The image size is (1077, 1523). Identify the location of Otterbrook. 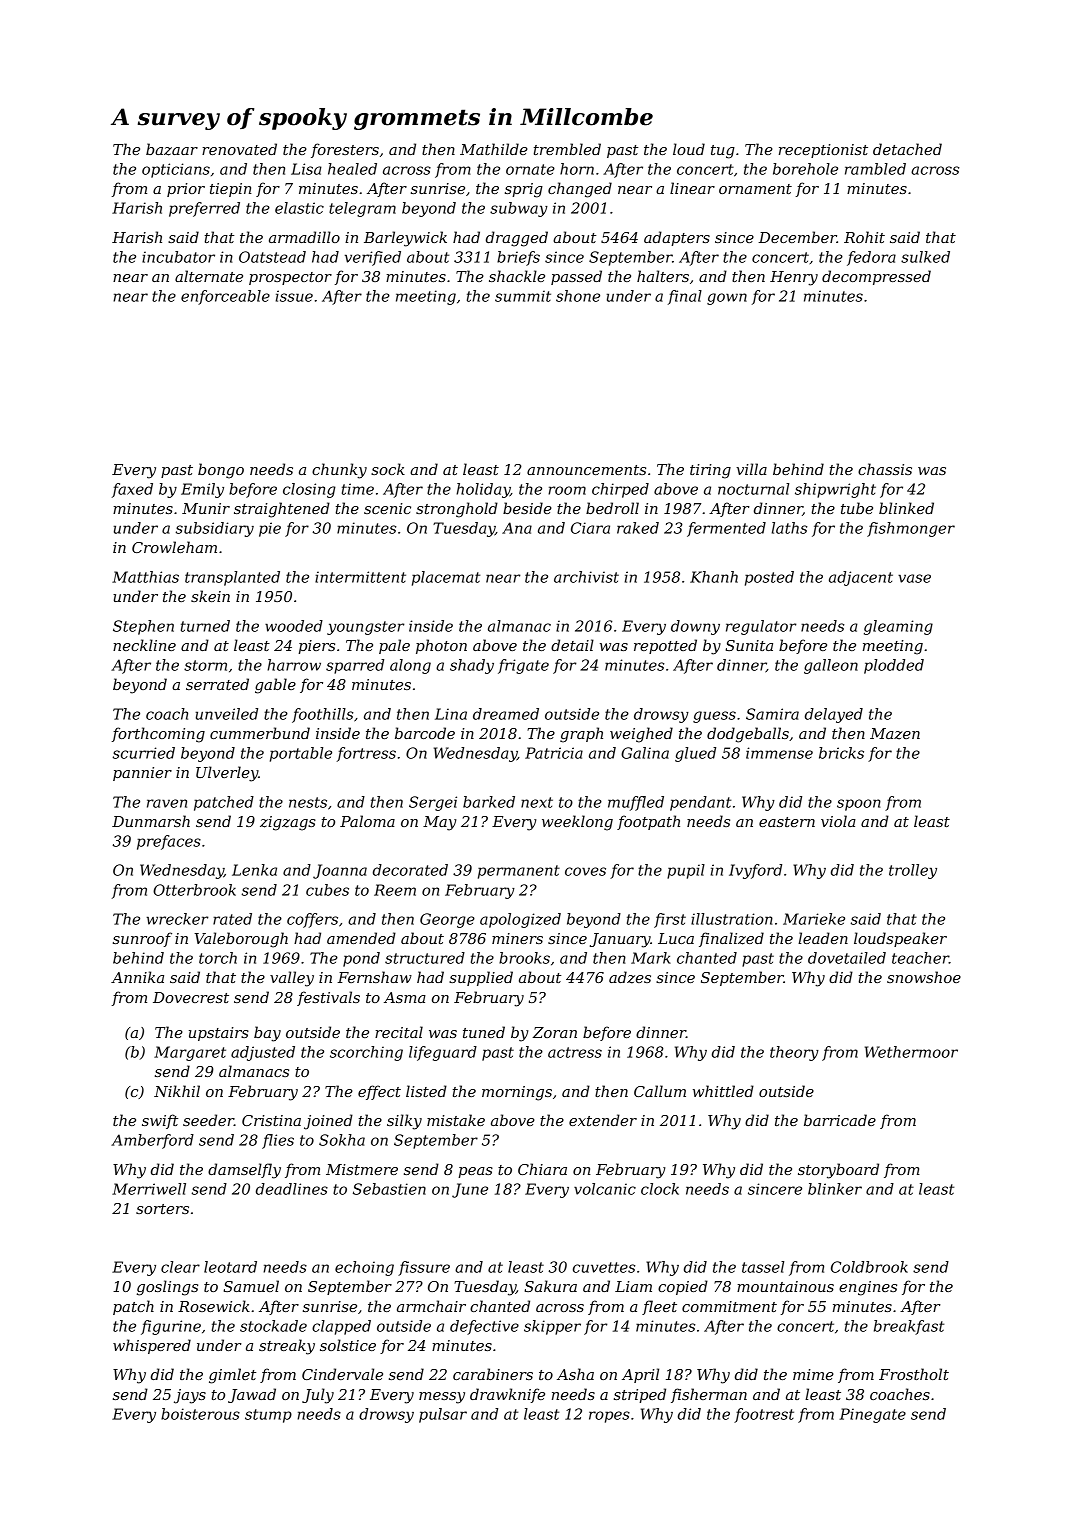
(194, 890).
